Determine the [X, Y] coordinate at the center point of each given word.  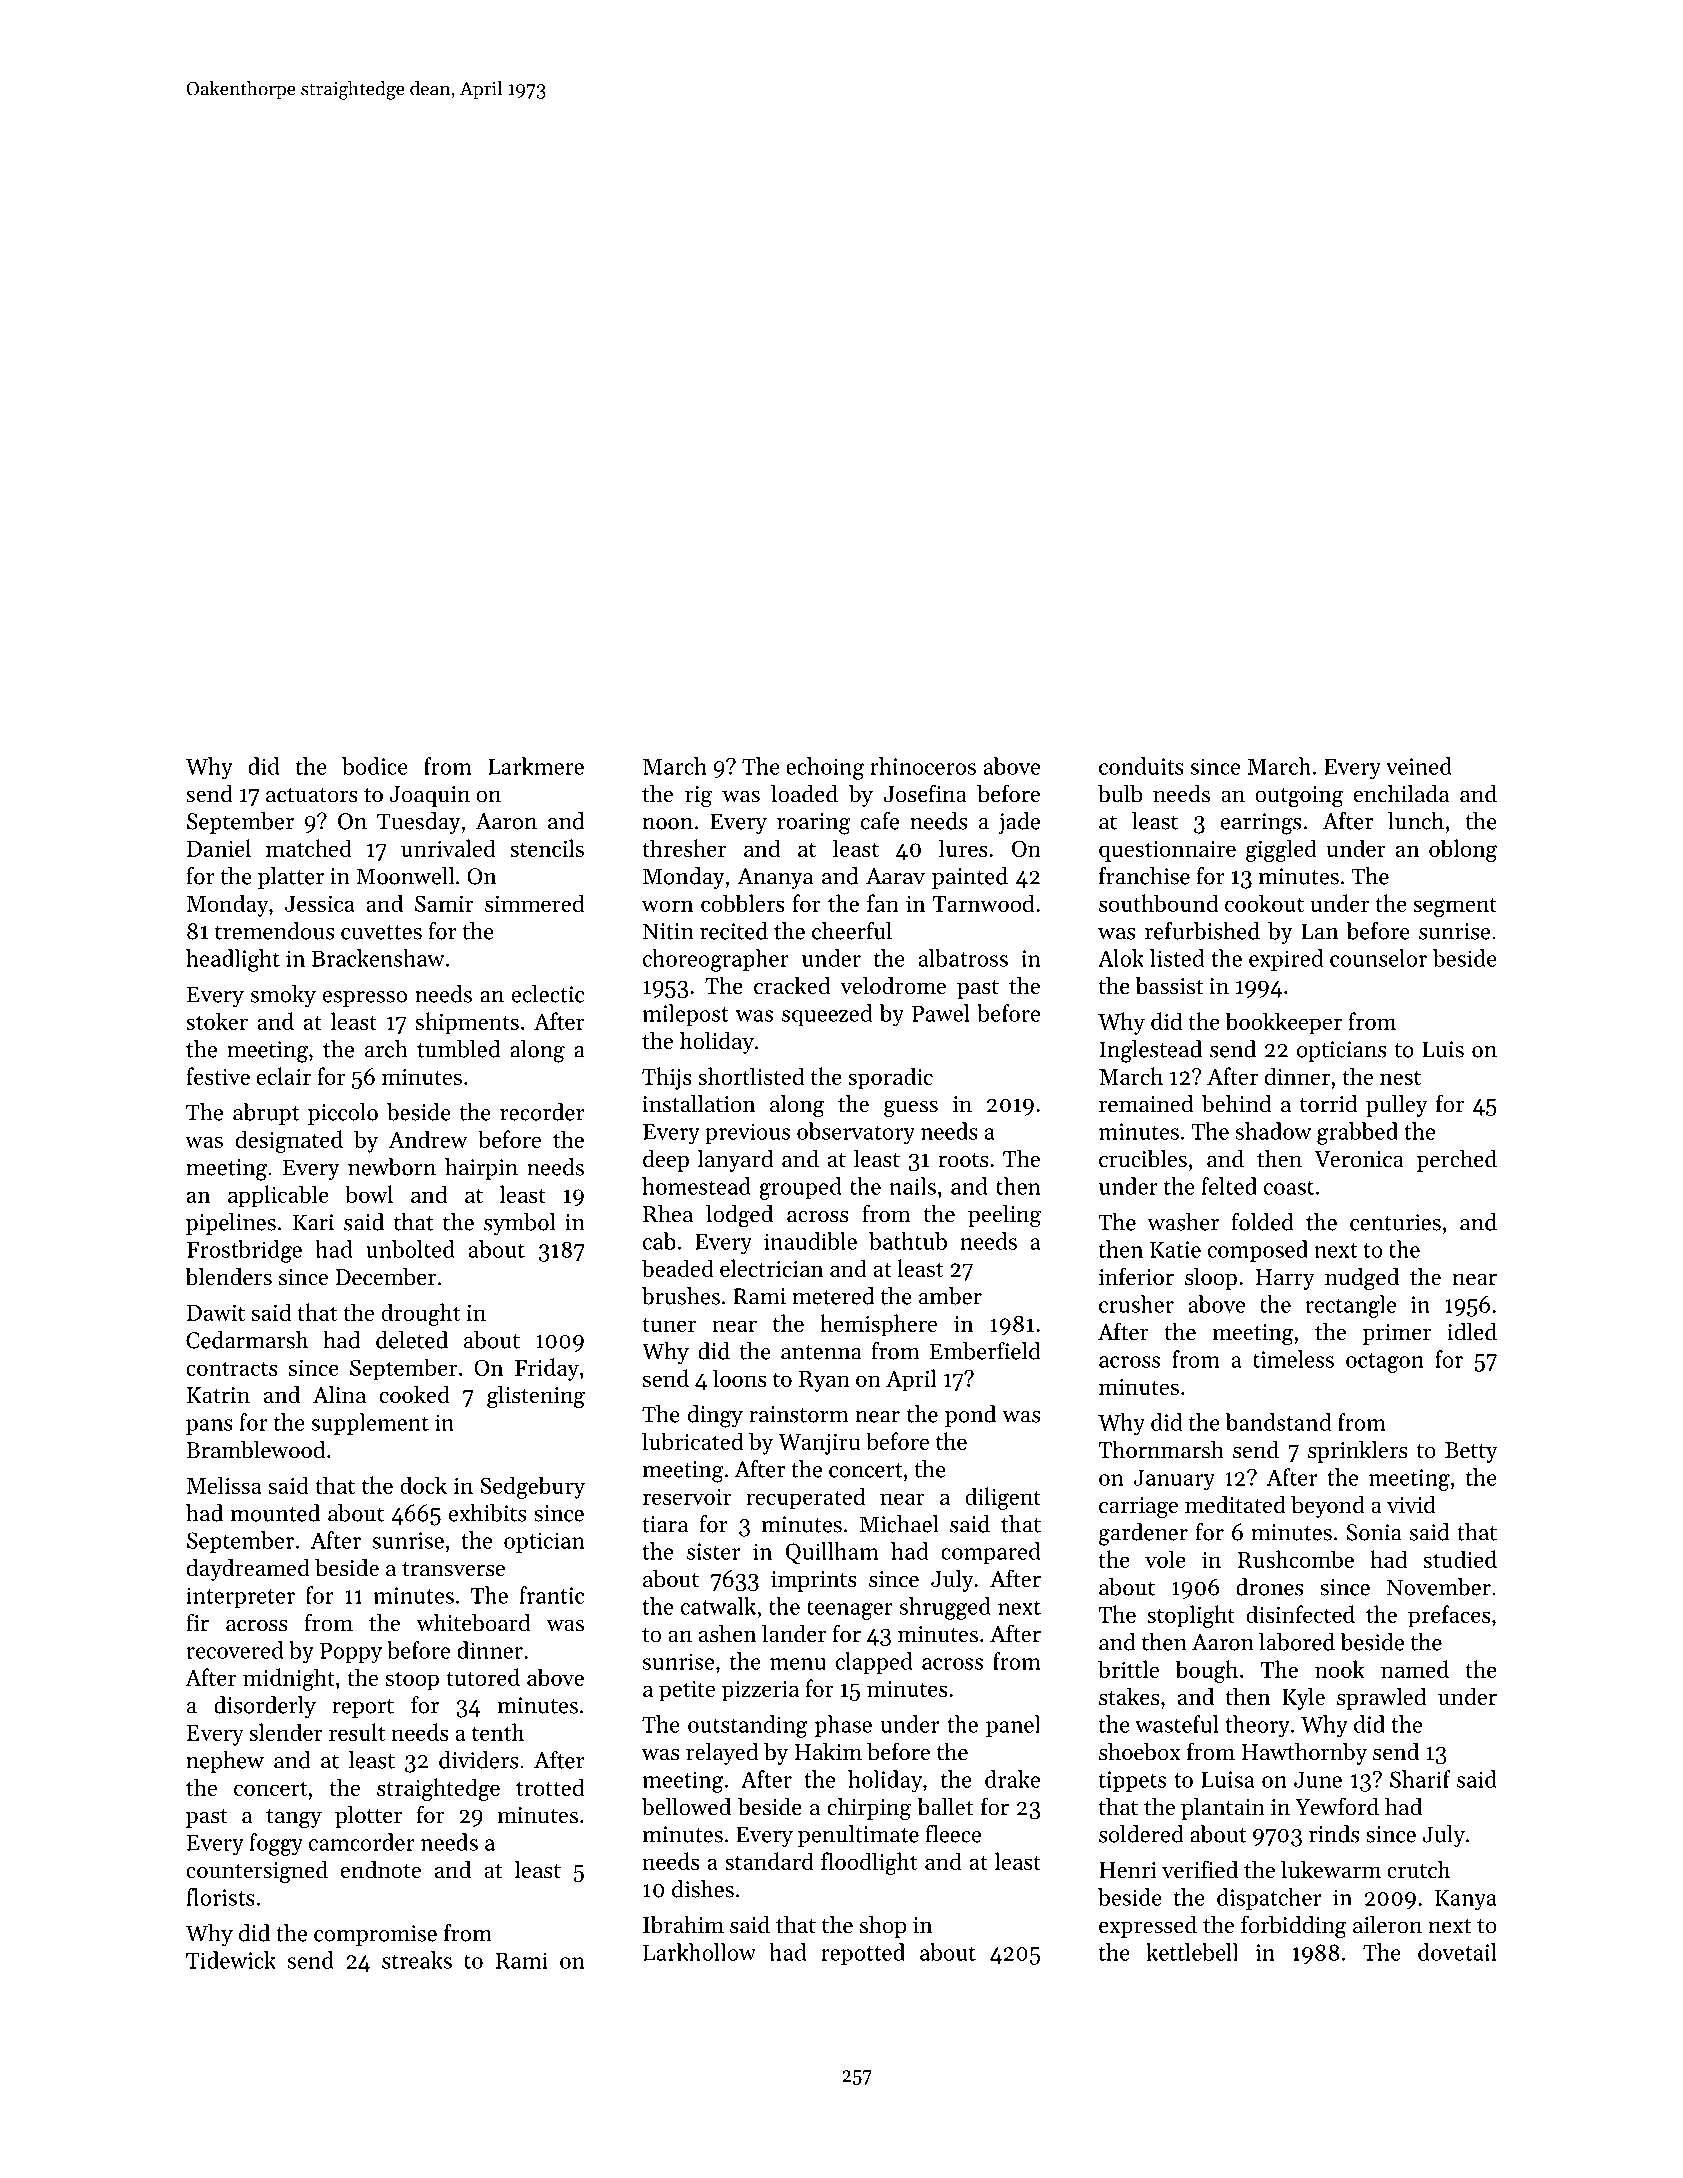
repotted [863, 1954]
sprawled [1382, 1698]
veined [1419, 766]
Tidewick [231, 1960]
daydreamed [248, 1570]
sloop [1211, 1279]
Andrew [428, 1139]
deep [666, 1161]
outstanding [748, 1726]
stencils [547, 848]
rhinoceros [923, 766]
